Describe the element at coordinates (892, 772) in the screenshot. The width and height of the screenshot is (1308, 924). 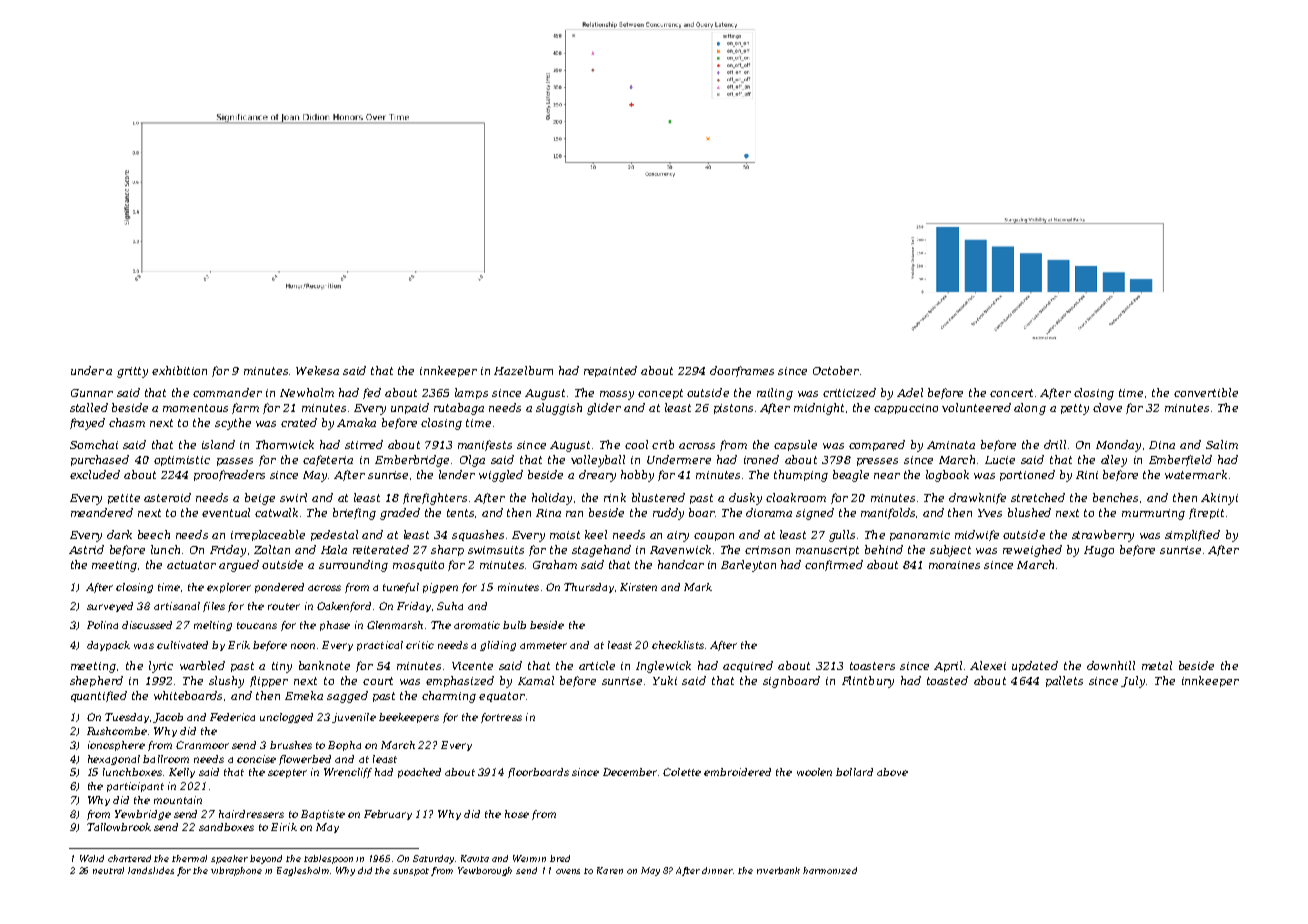
I see `above` at that location.
